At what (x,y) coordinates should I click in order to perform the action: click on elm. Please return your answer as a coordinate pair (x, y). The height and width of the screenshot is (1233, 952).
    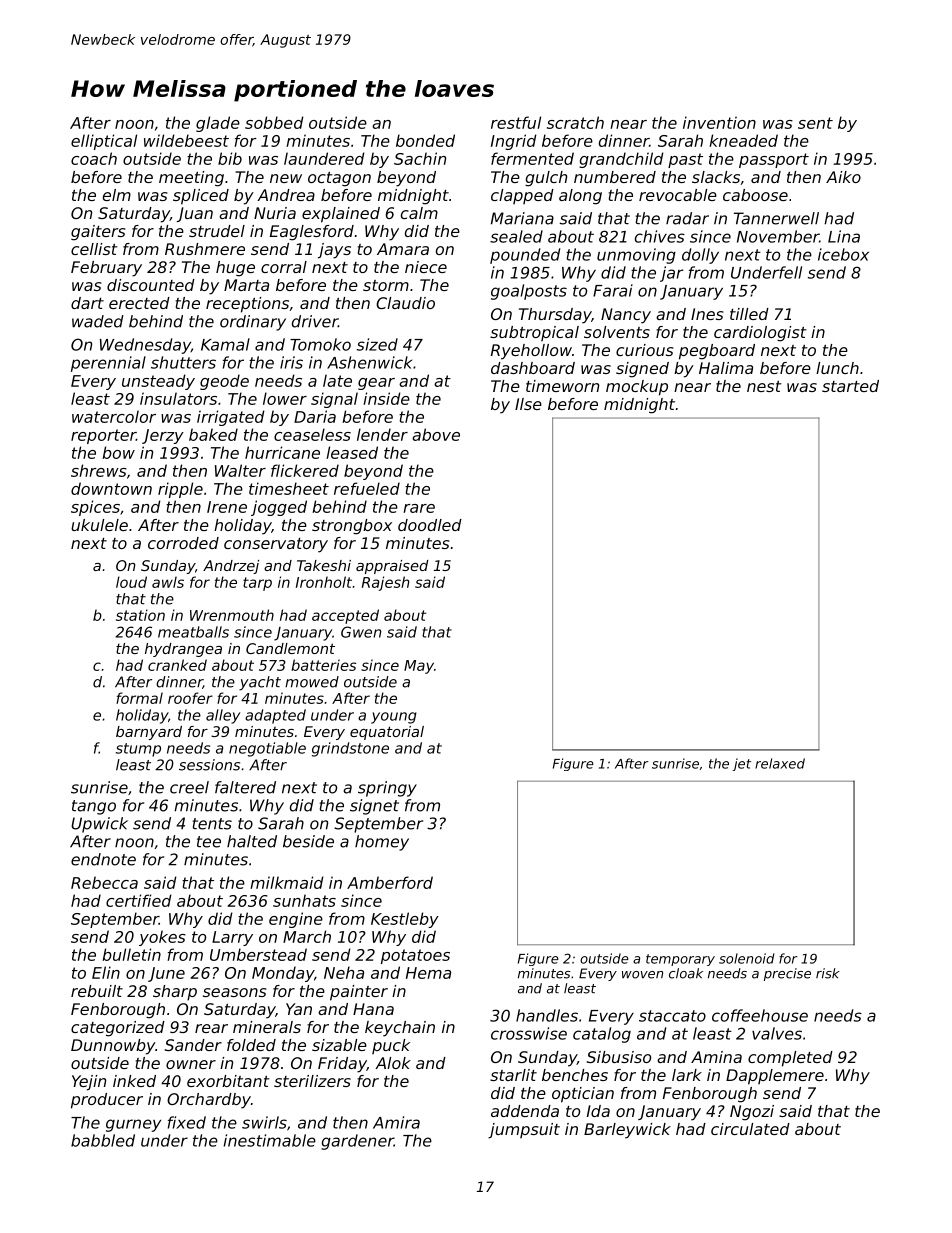
    Looking at the image, I should click on (117, 195).
